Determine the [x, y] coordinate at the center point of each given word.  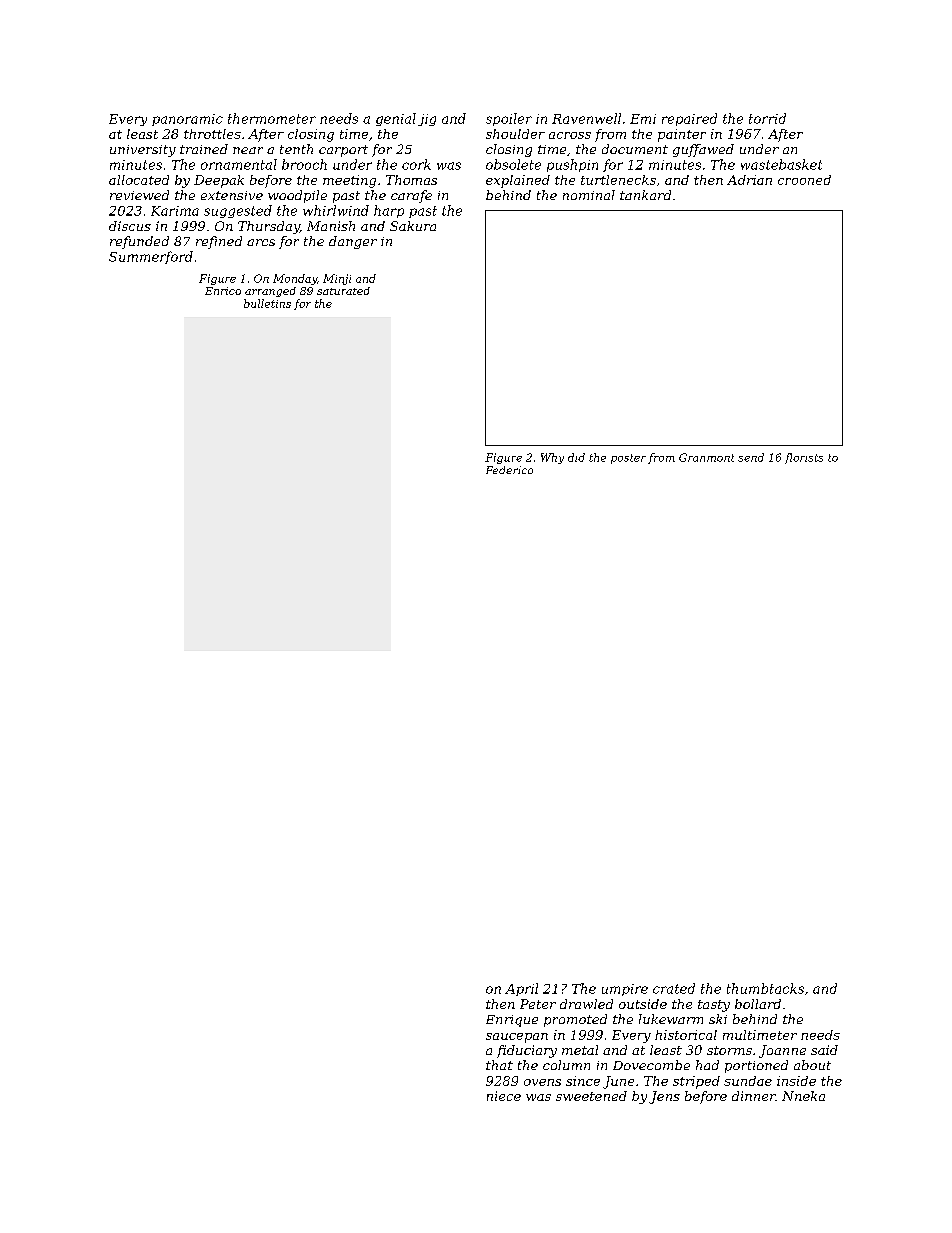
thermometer [272, 118]
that [499, 1065]
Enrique [512, 1021]
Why [552, 458]
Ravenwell [586, 118]
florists [804, 458]
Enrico [223, 291]
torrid [767, 118]
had [707, 1065]
